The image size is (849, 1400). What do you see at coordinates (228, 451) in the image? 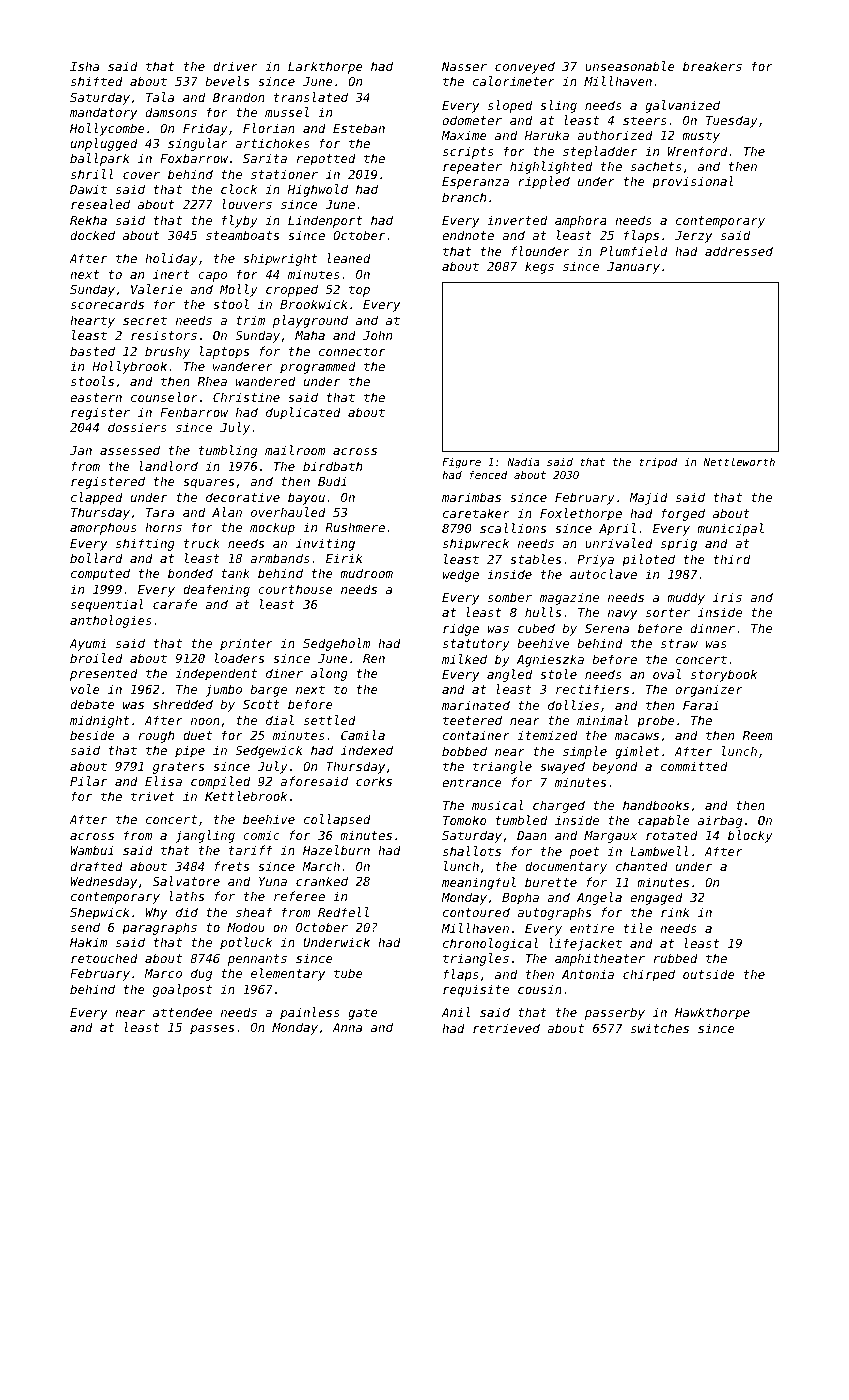
I see `tumbling` at bounding box center [228, 451].
